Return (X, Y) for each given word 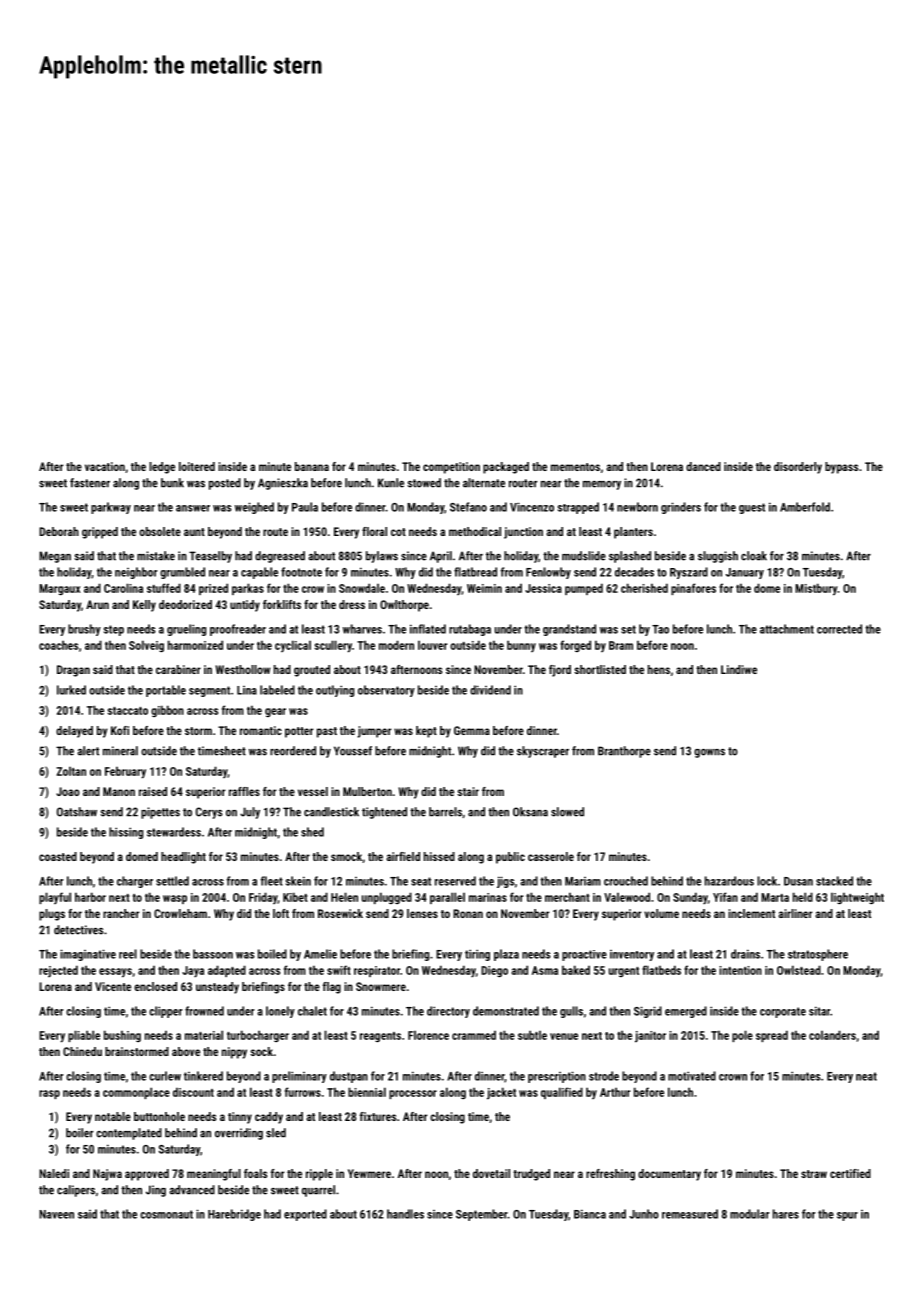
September (482, 1215)
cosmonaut (166, 1214)
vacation (105, 466)
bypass (841, 468)
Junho (644, 1214)
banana (312, 466)
